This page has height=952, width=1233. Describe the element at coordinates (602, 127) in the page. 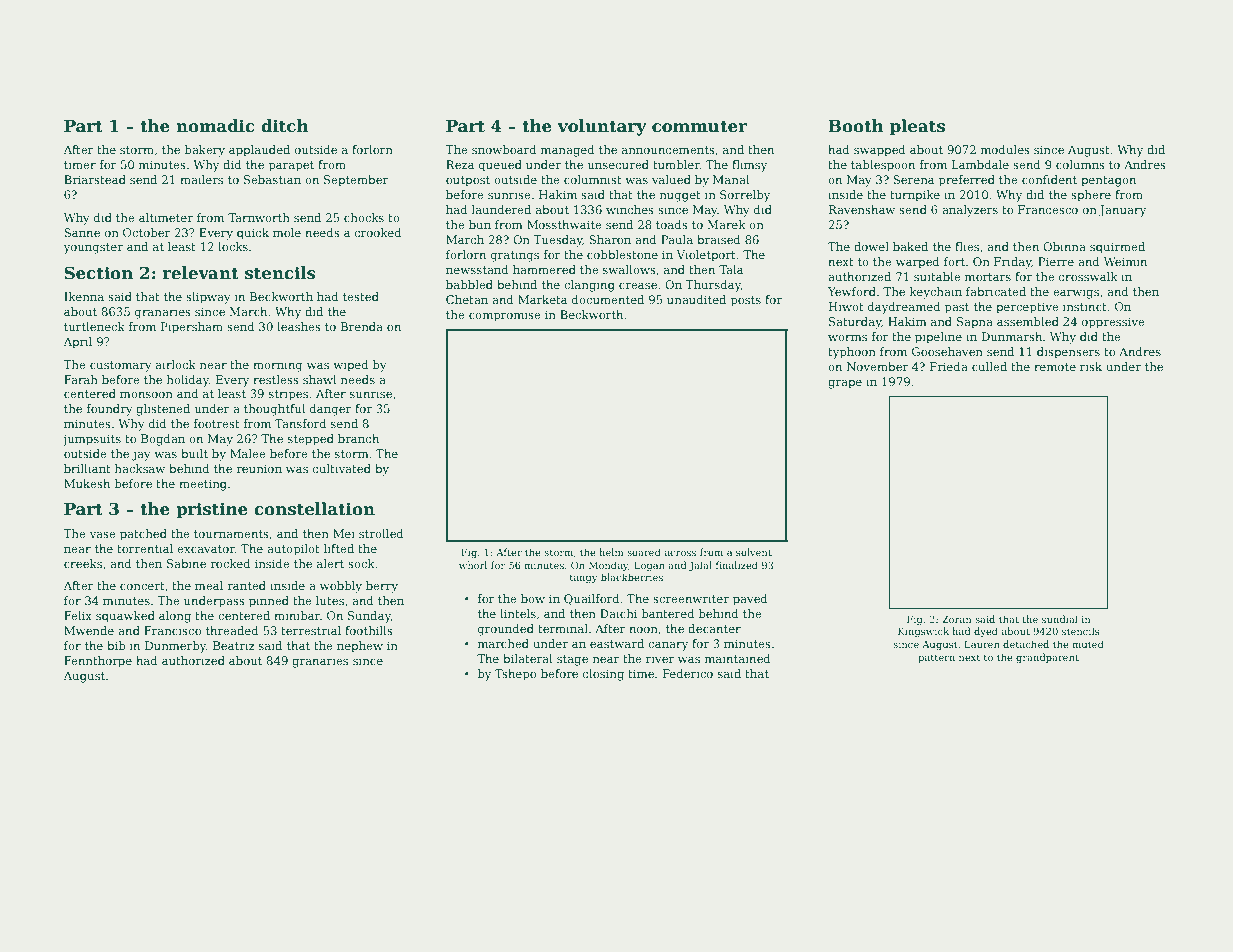

I see `voluntary` at that location.
